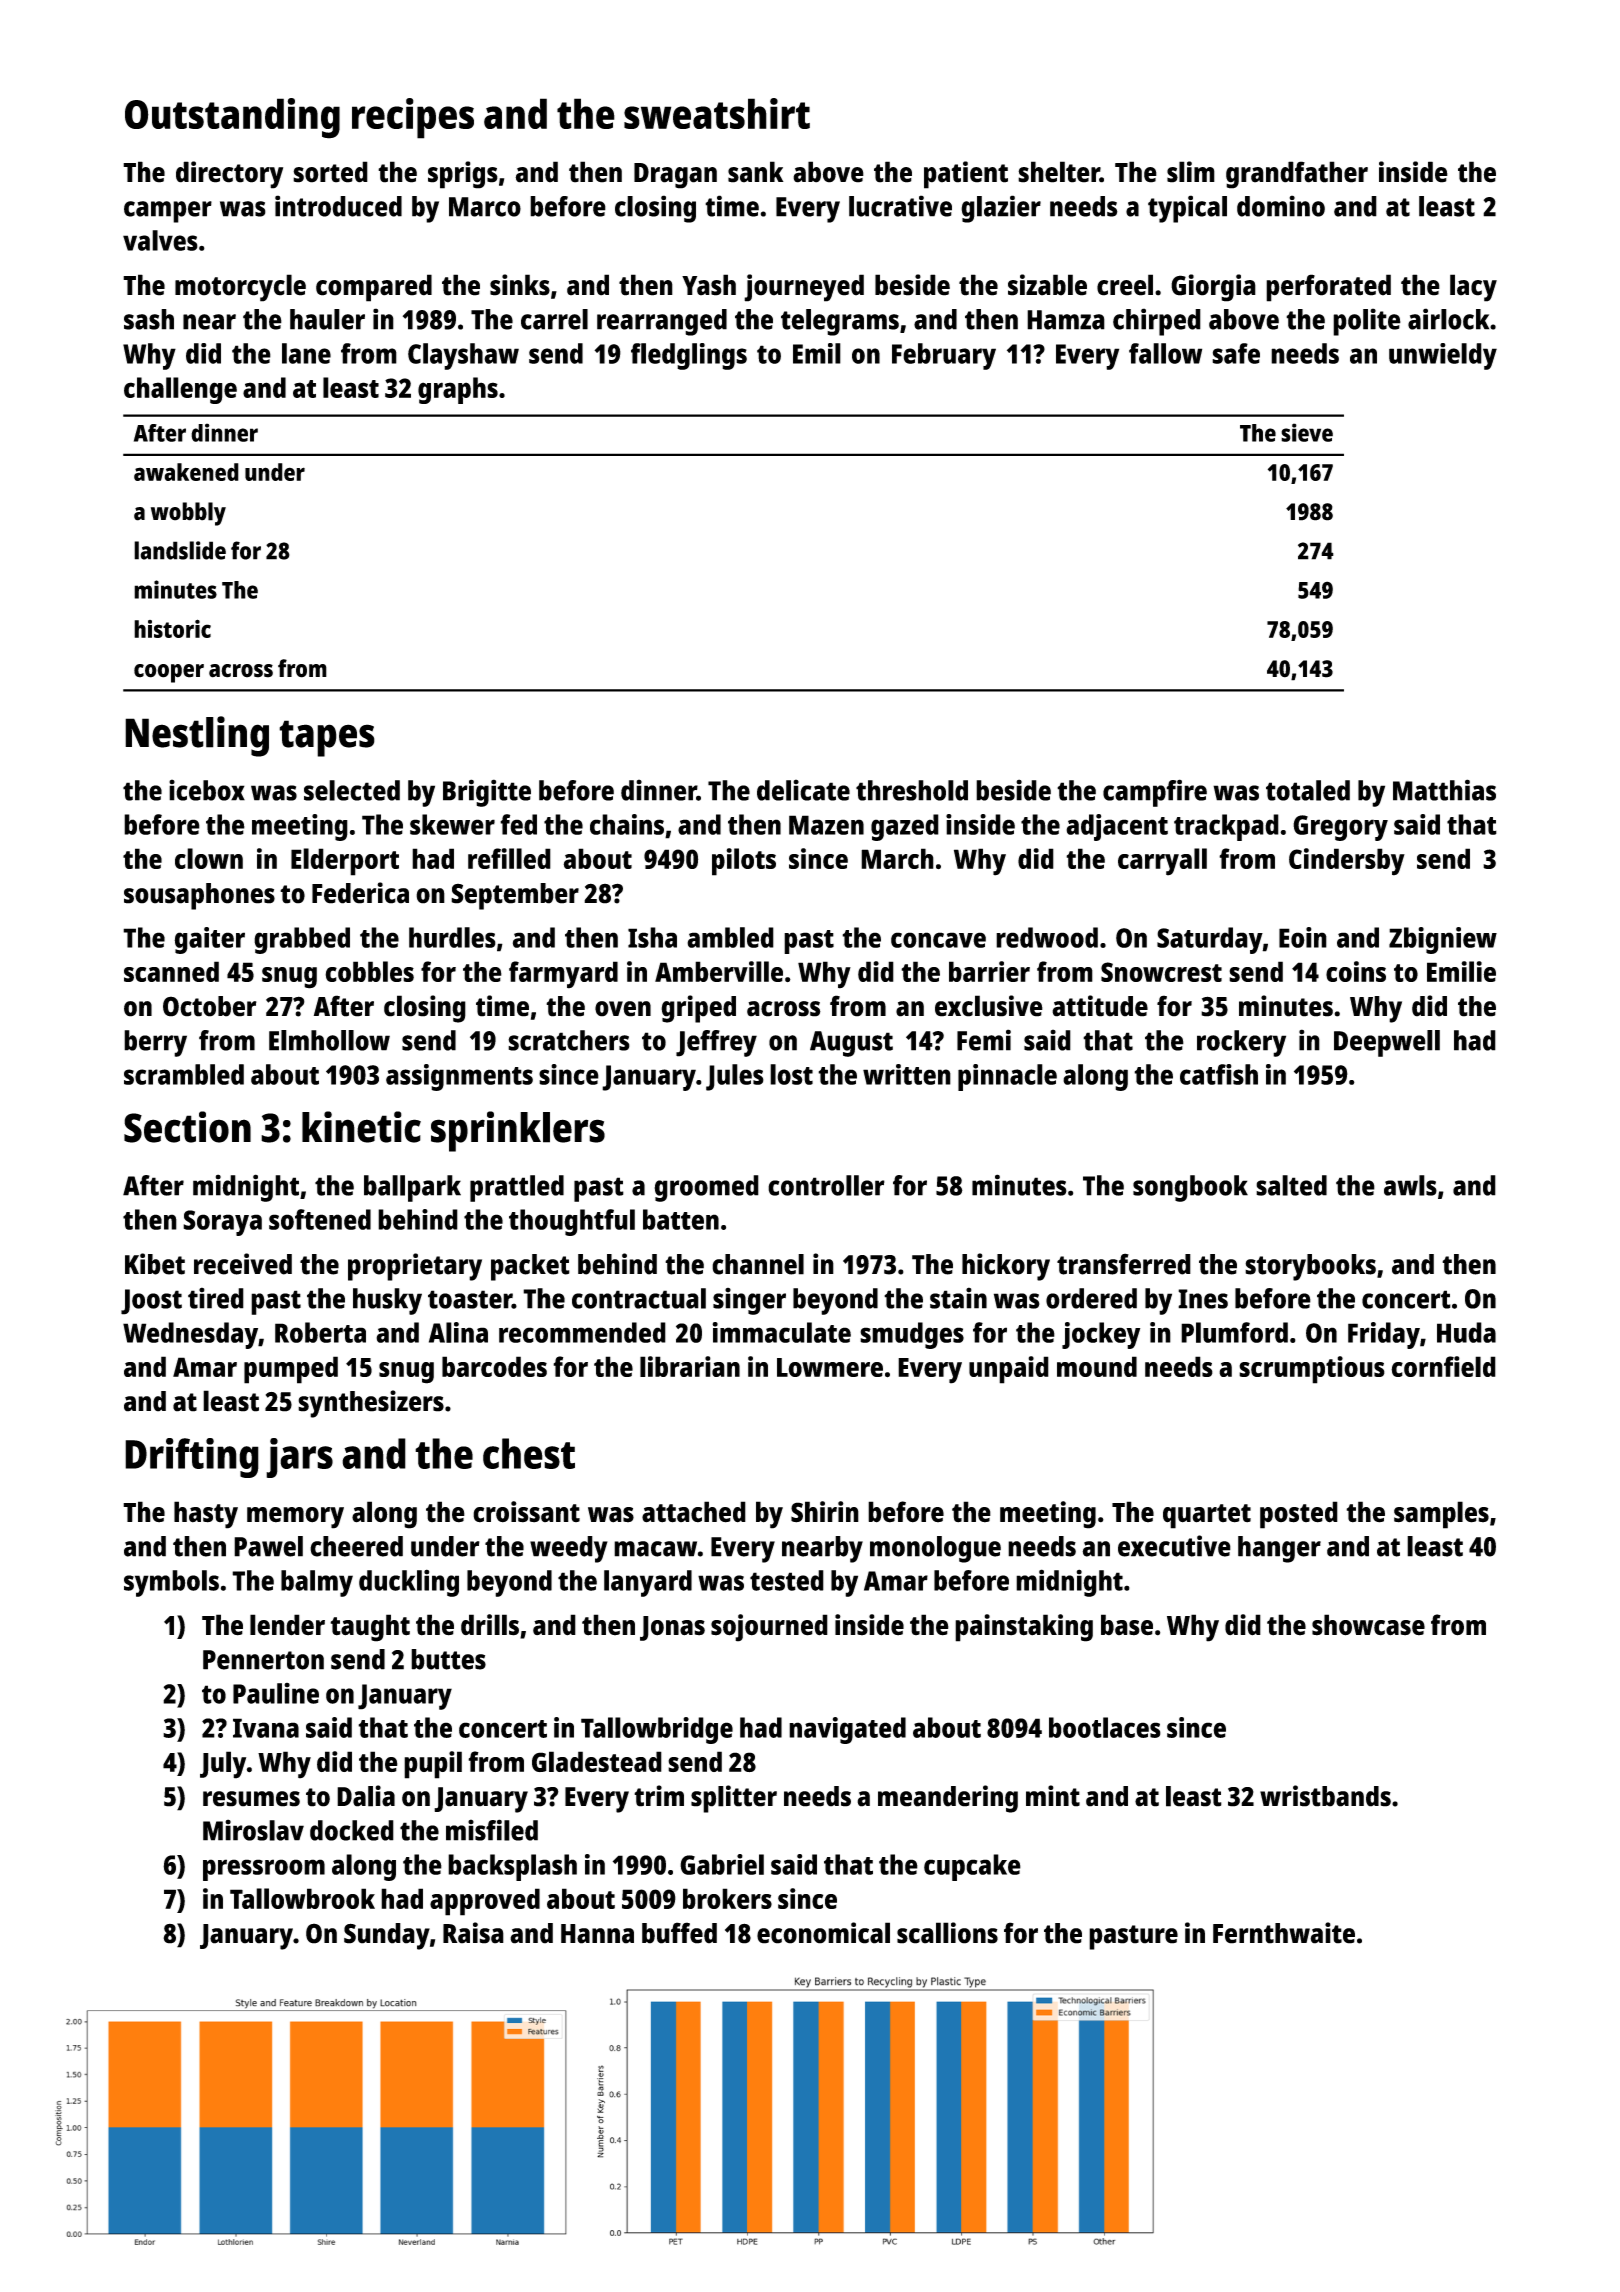 Image resolution: width=1620 pixels, height=2292 pixels. What do you see at coordinates (1297, 175) in the document?
I see `grandfather` at bounding box center [1297, 175].
